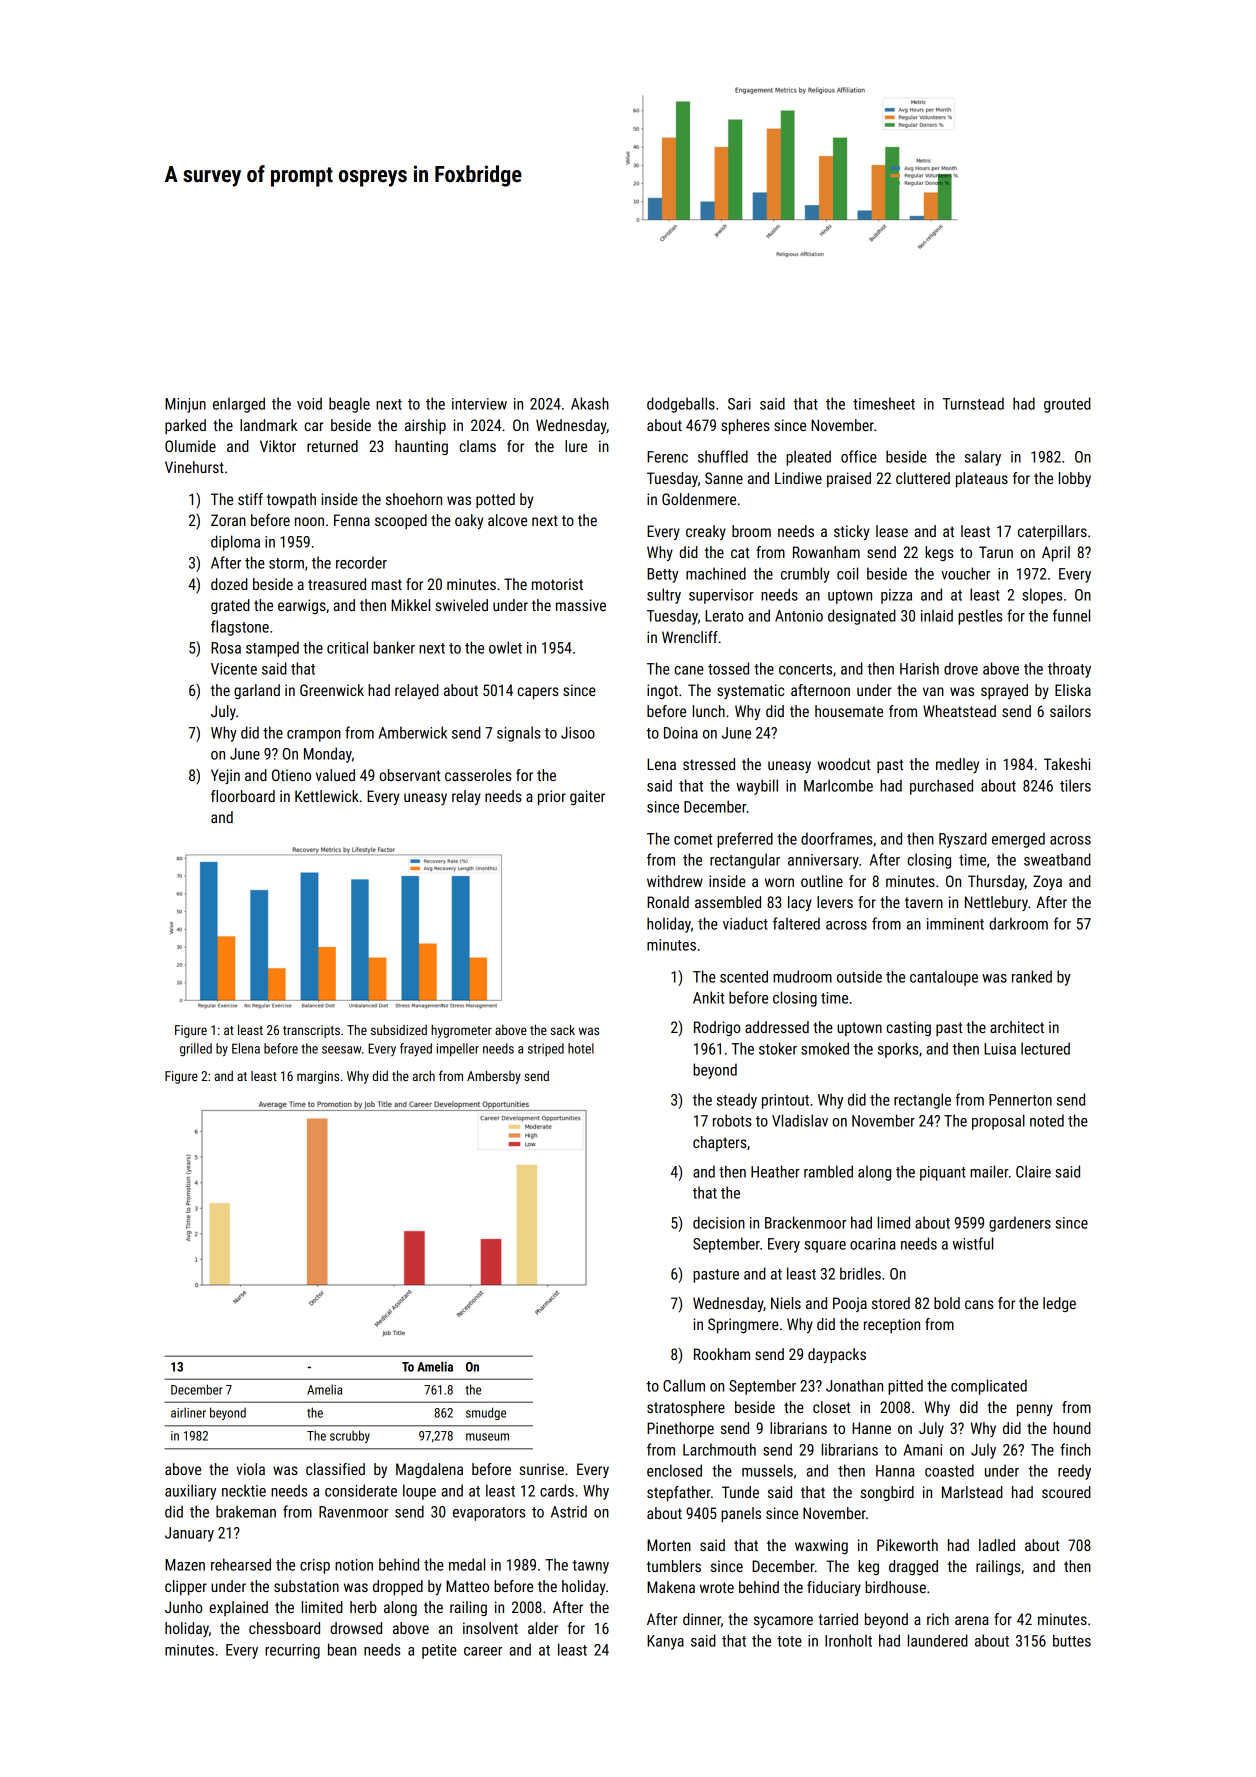 Image resolution: width=1256 pixels, height=1777 pixels. What do you see at coordinates (292, 1651) in the screenshot?
I see `recurring` at bounding box center [292, 1651].
